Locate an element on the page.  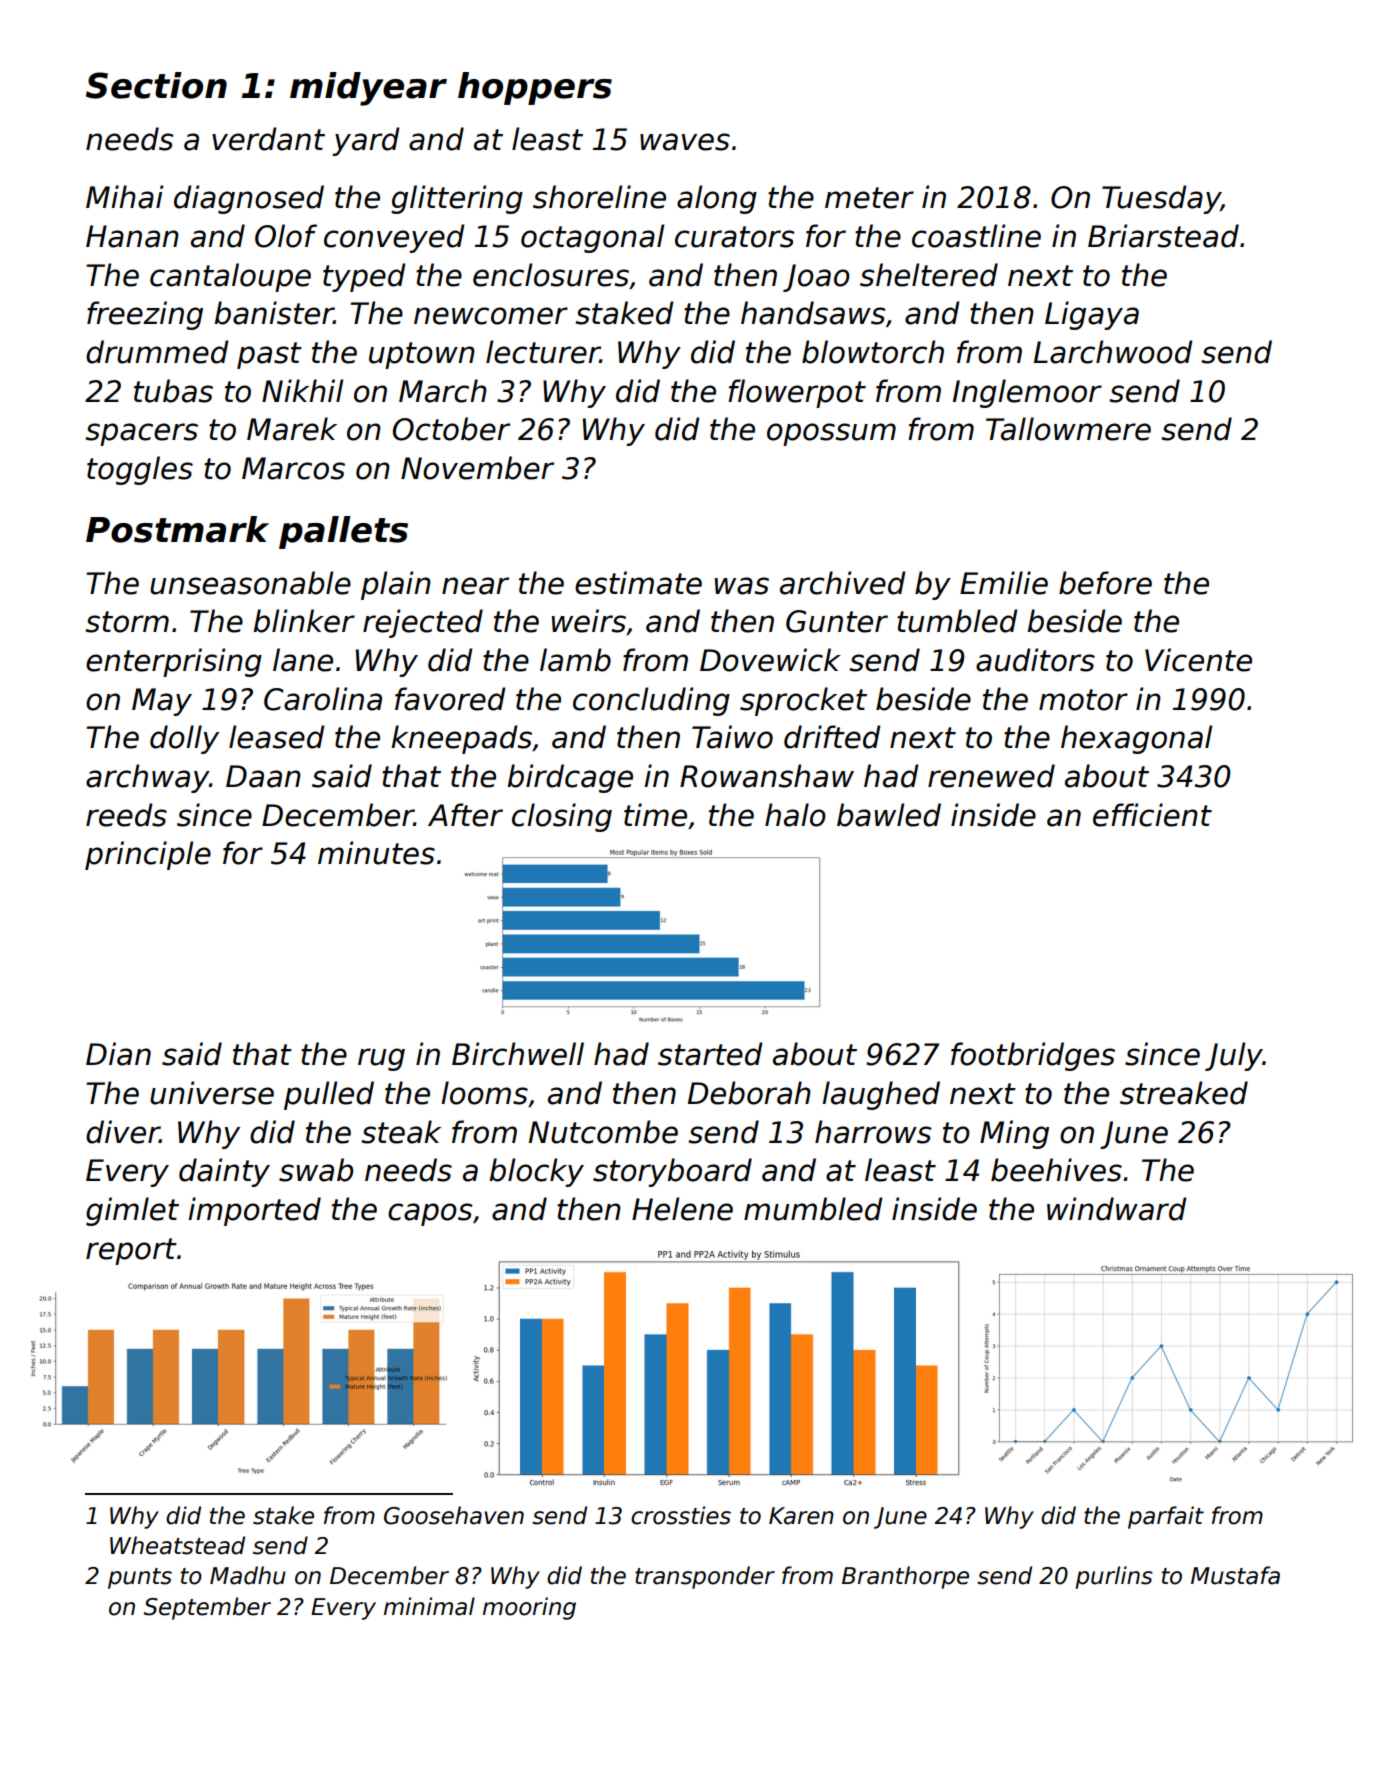
octagonal is located at coordinates (592, 238).
